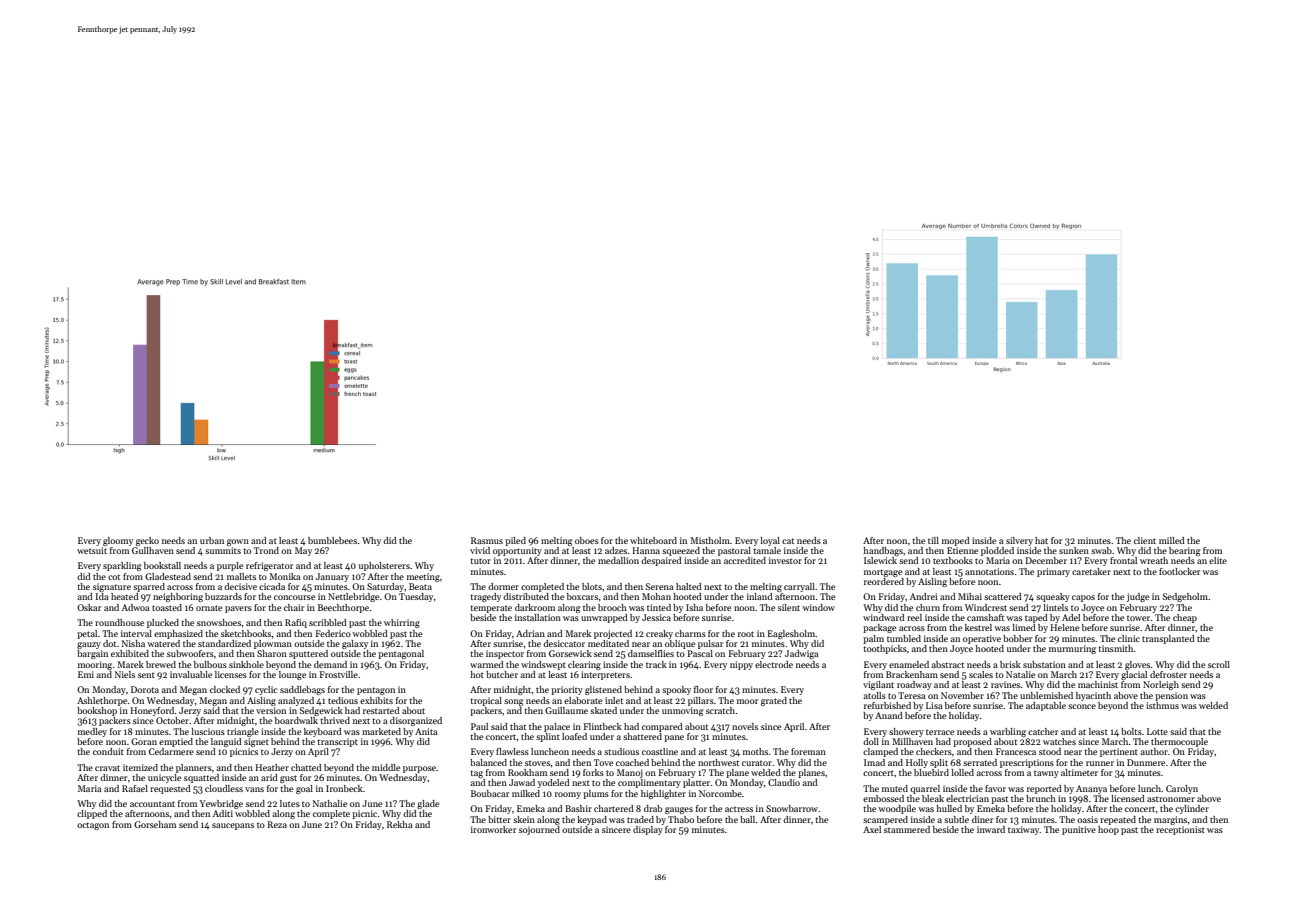 The image size is (1308, 924). Describe the element at coordinates (1172, 540) in the page. I see `milled` at that location.
